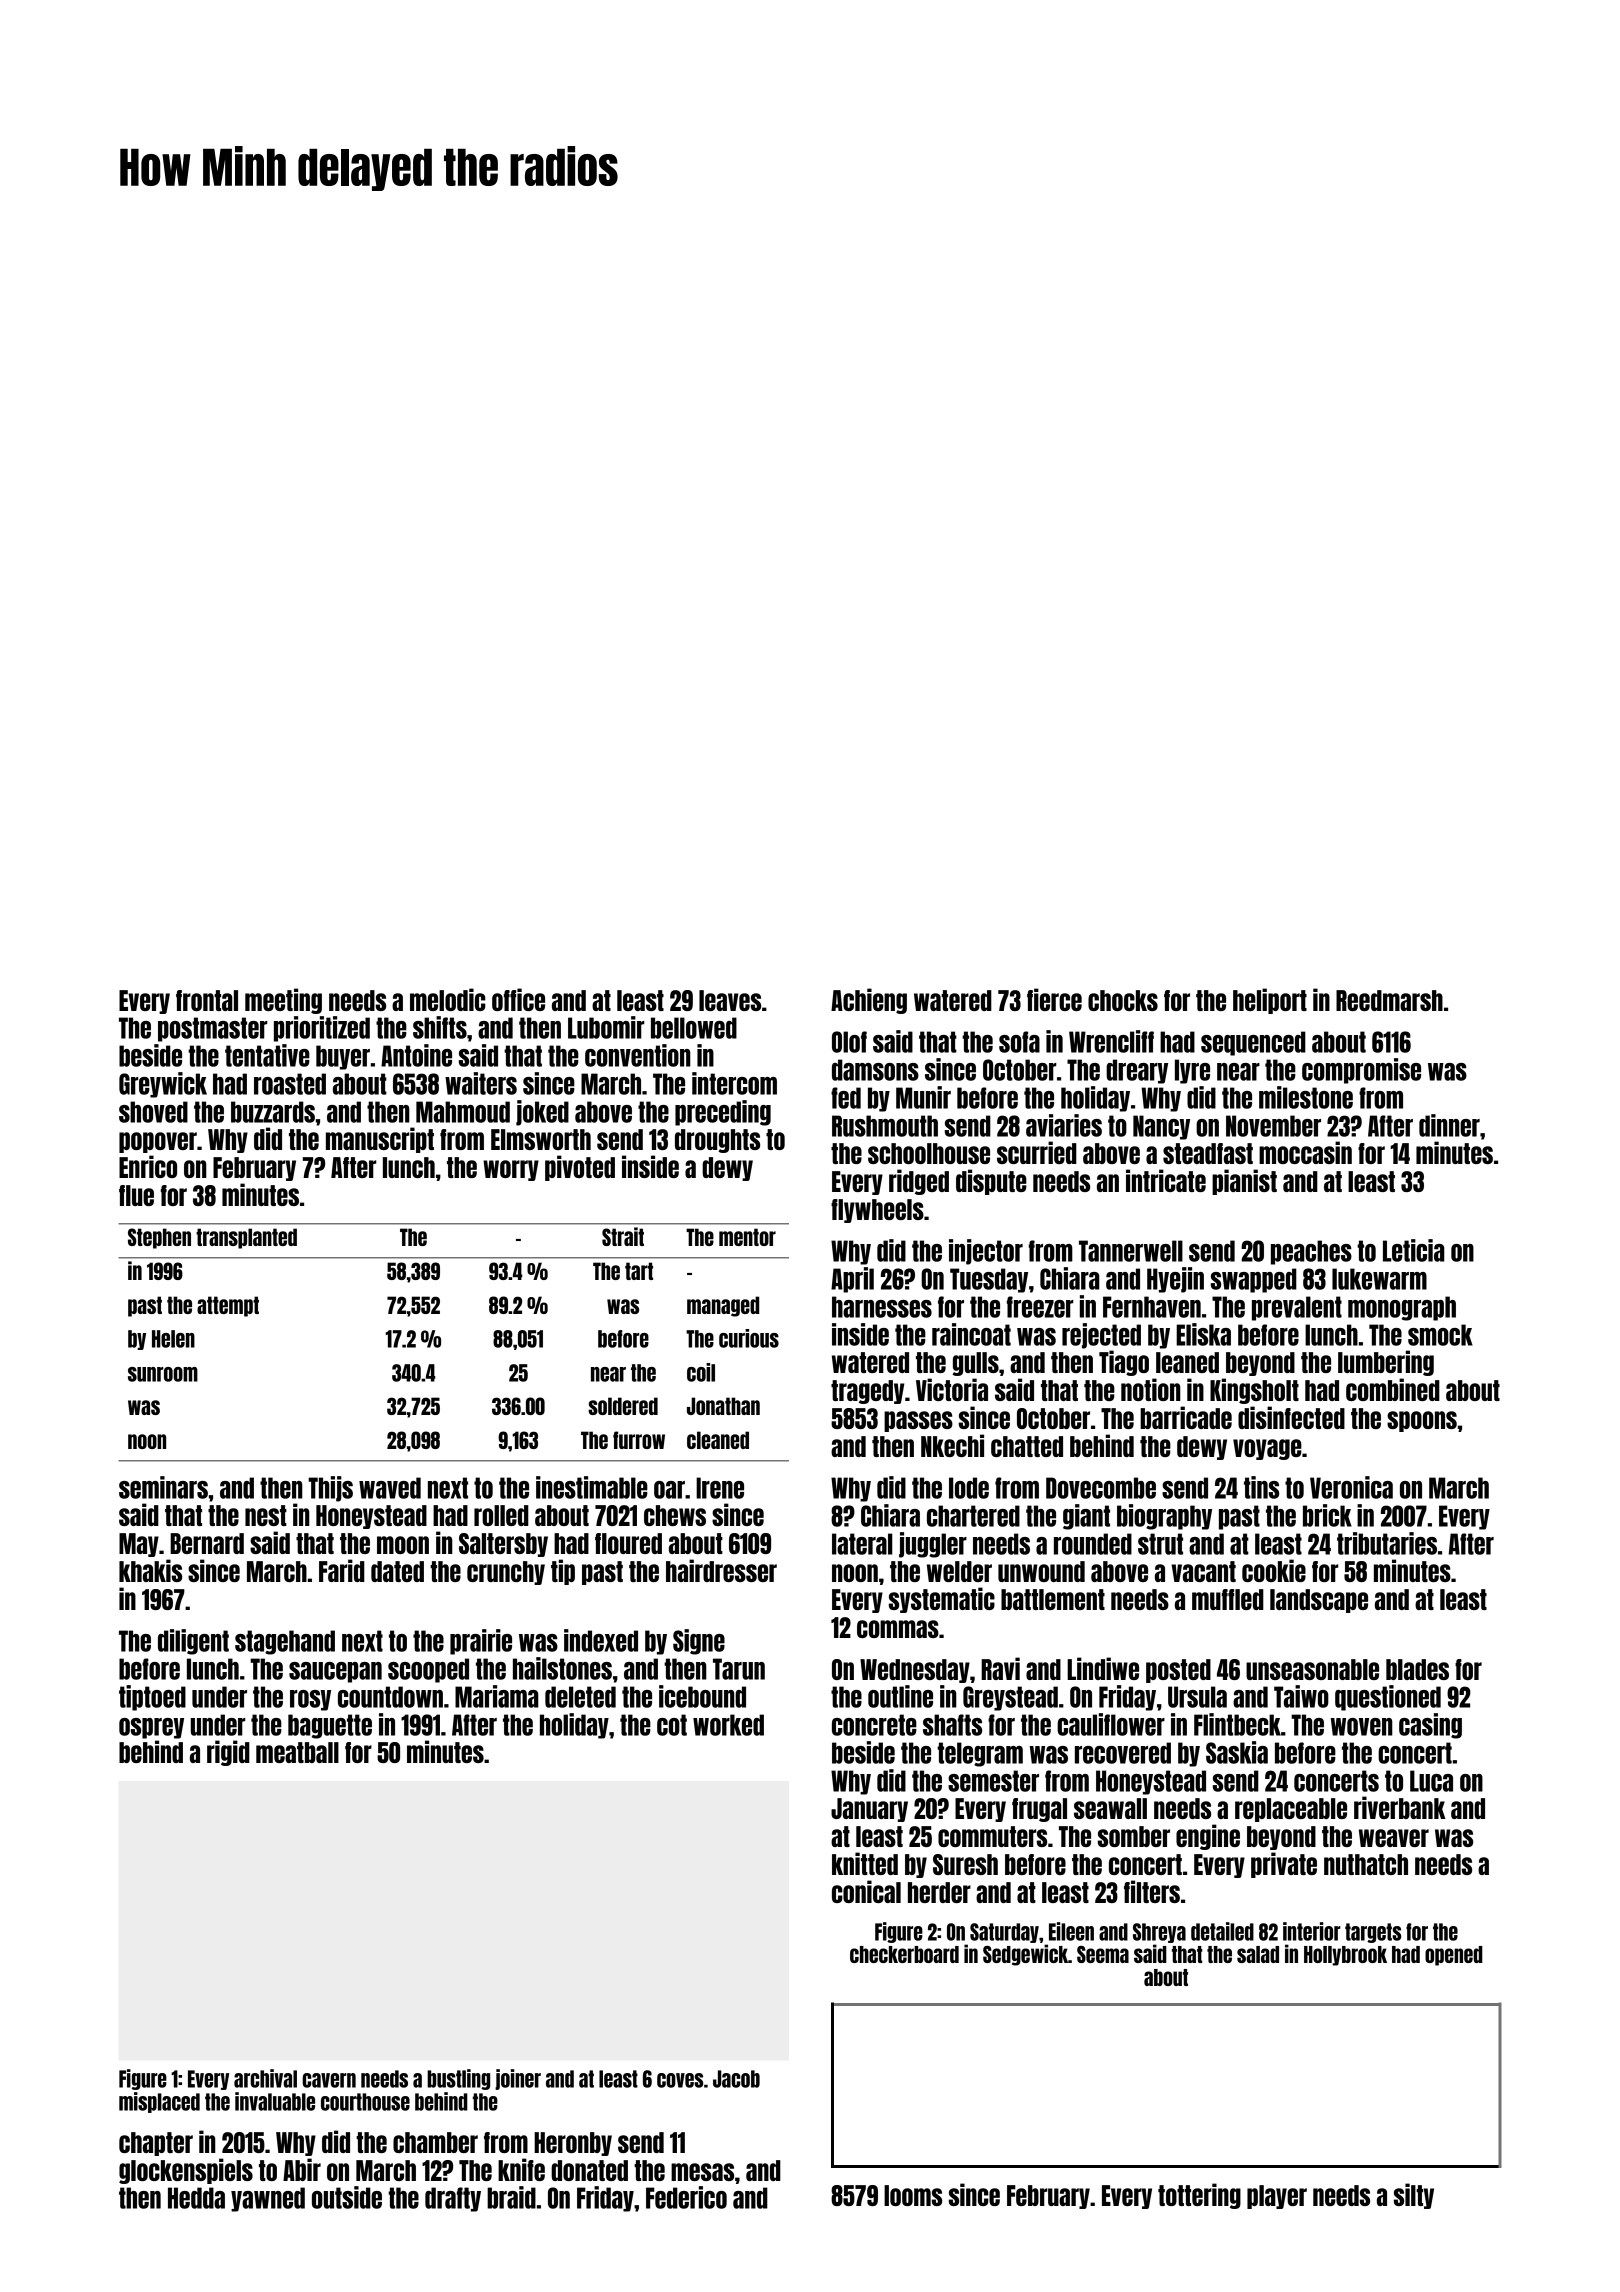 This screenshot has width=1620, height=2292. Describe the element at coordinates (267, 1055) in the screenshot. I see `tentative` at that location.
